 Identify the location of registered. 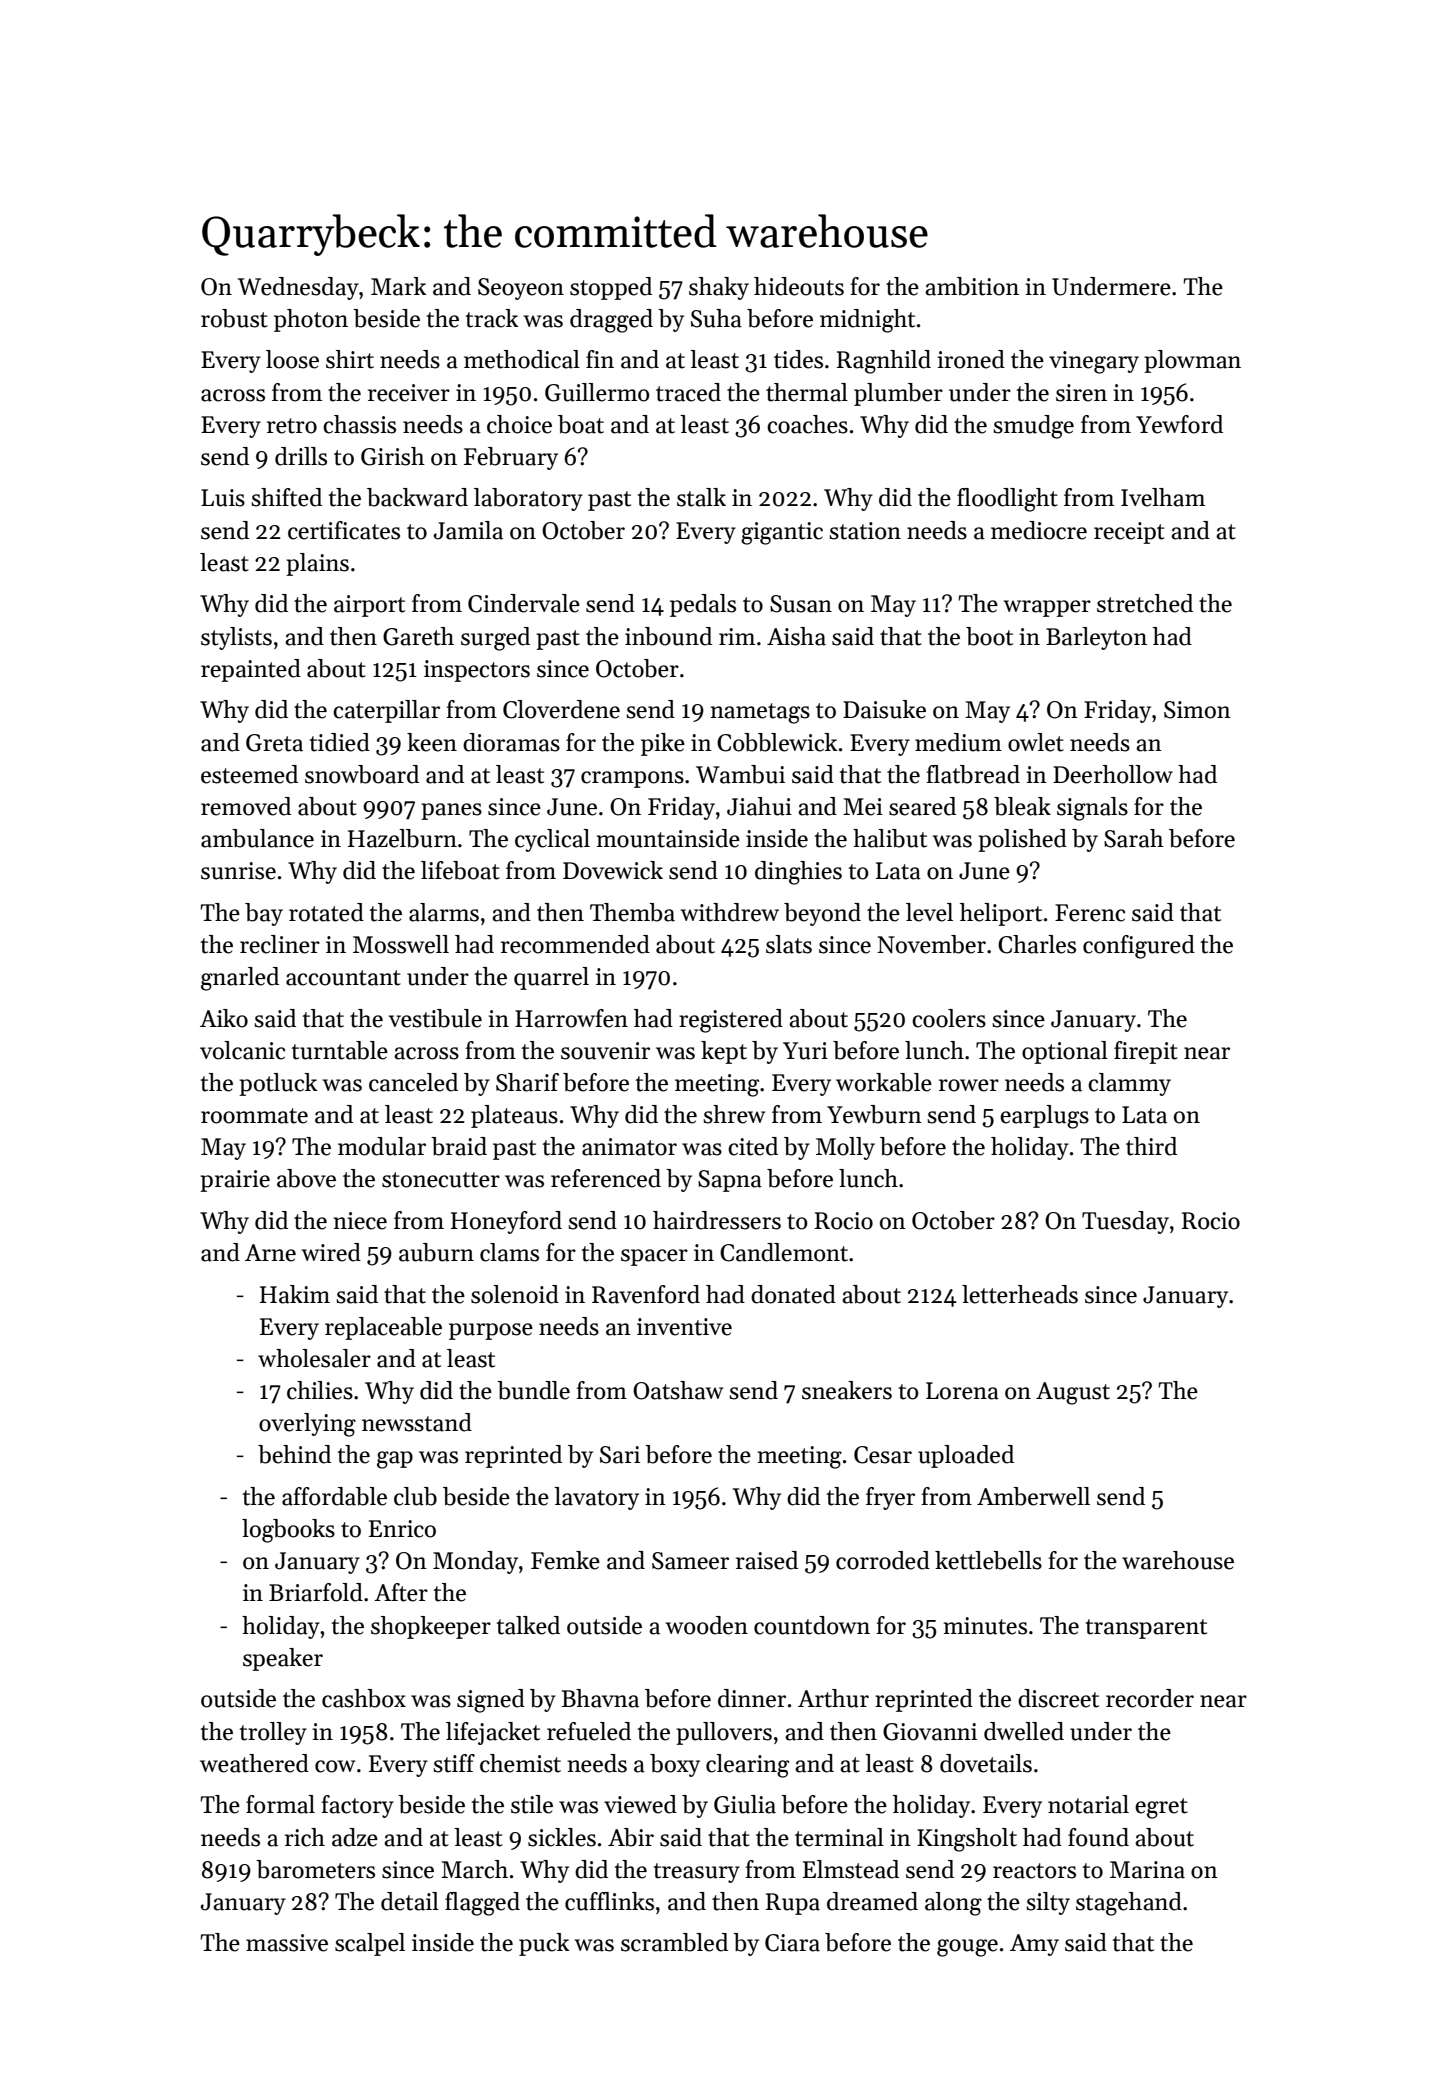
(731, 1021).
